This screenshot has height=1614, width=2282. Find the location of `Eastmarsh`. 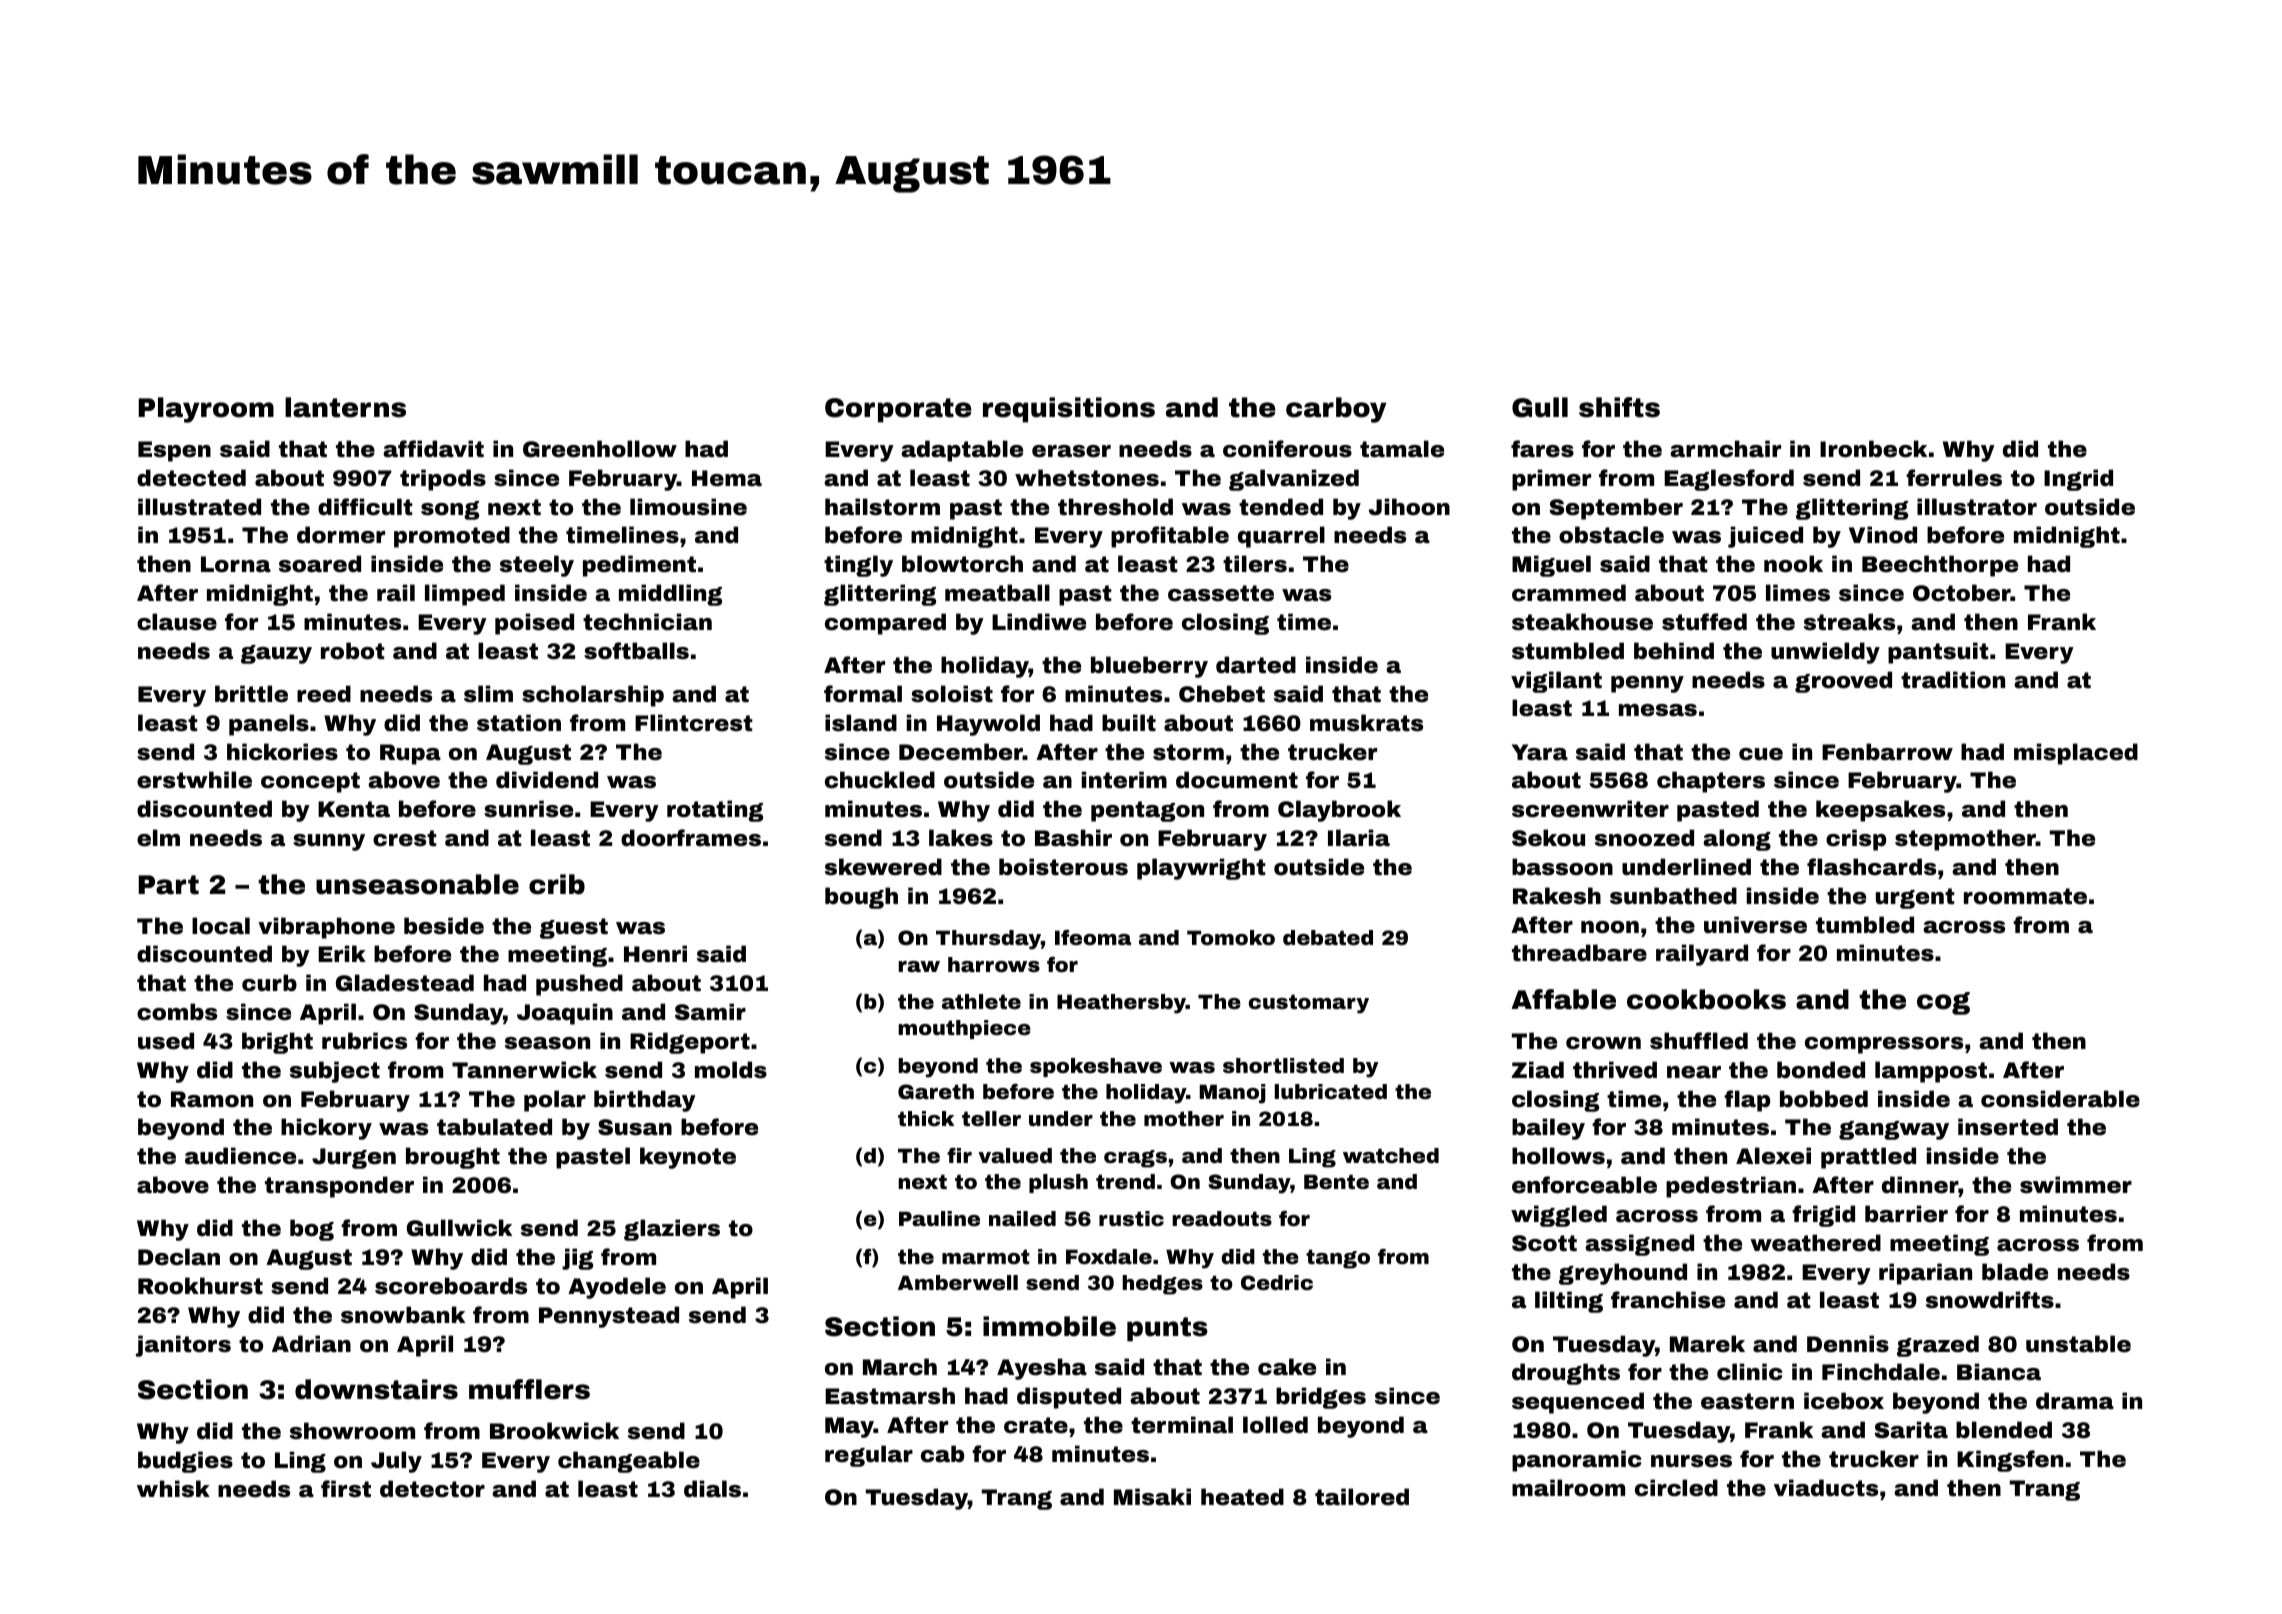

Eastmarsh is located at coordinates (890, 1396).
